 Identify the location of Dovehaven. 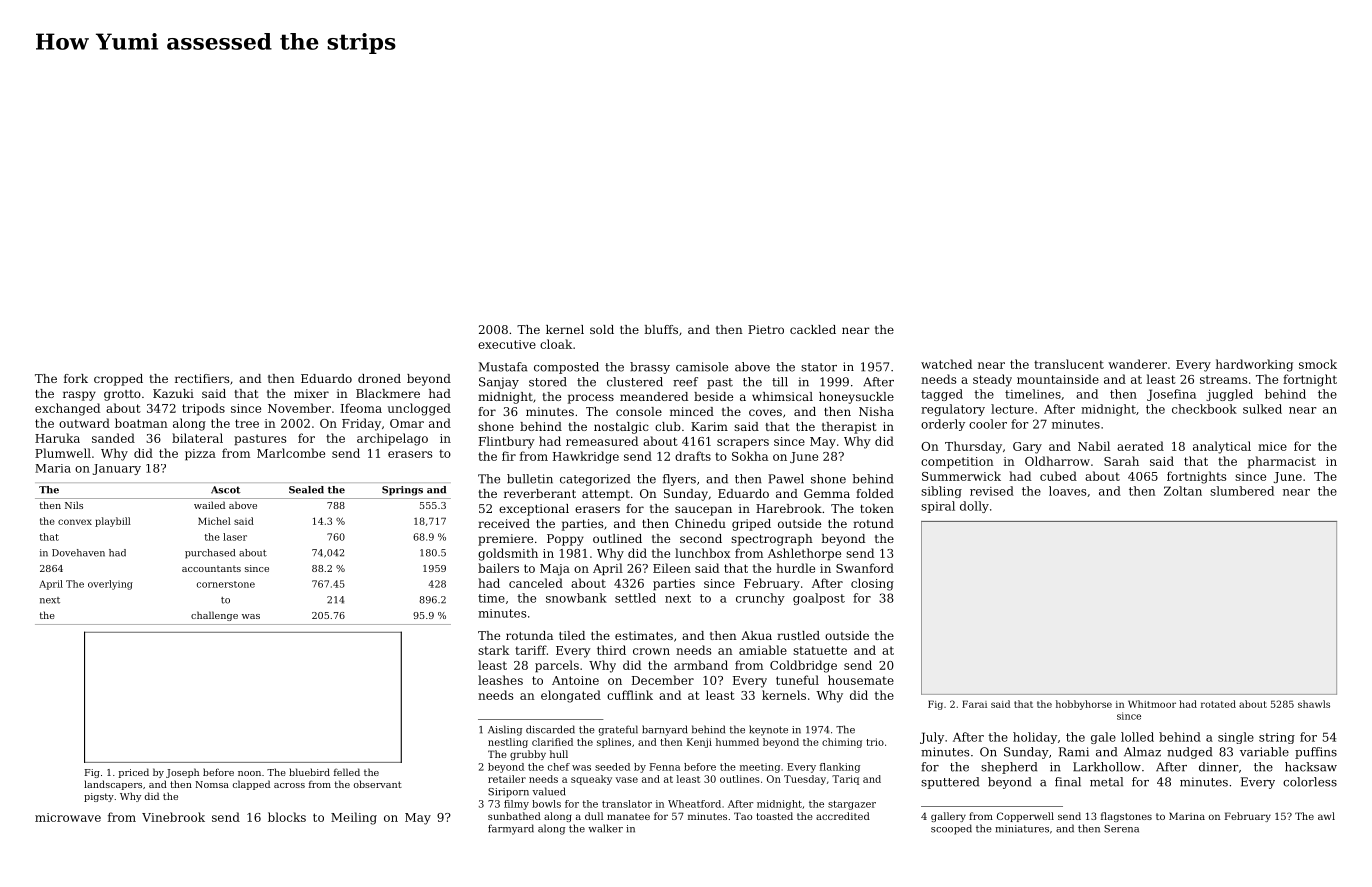
(78, 553).
